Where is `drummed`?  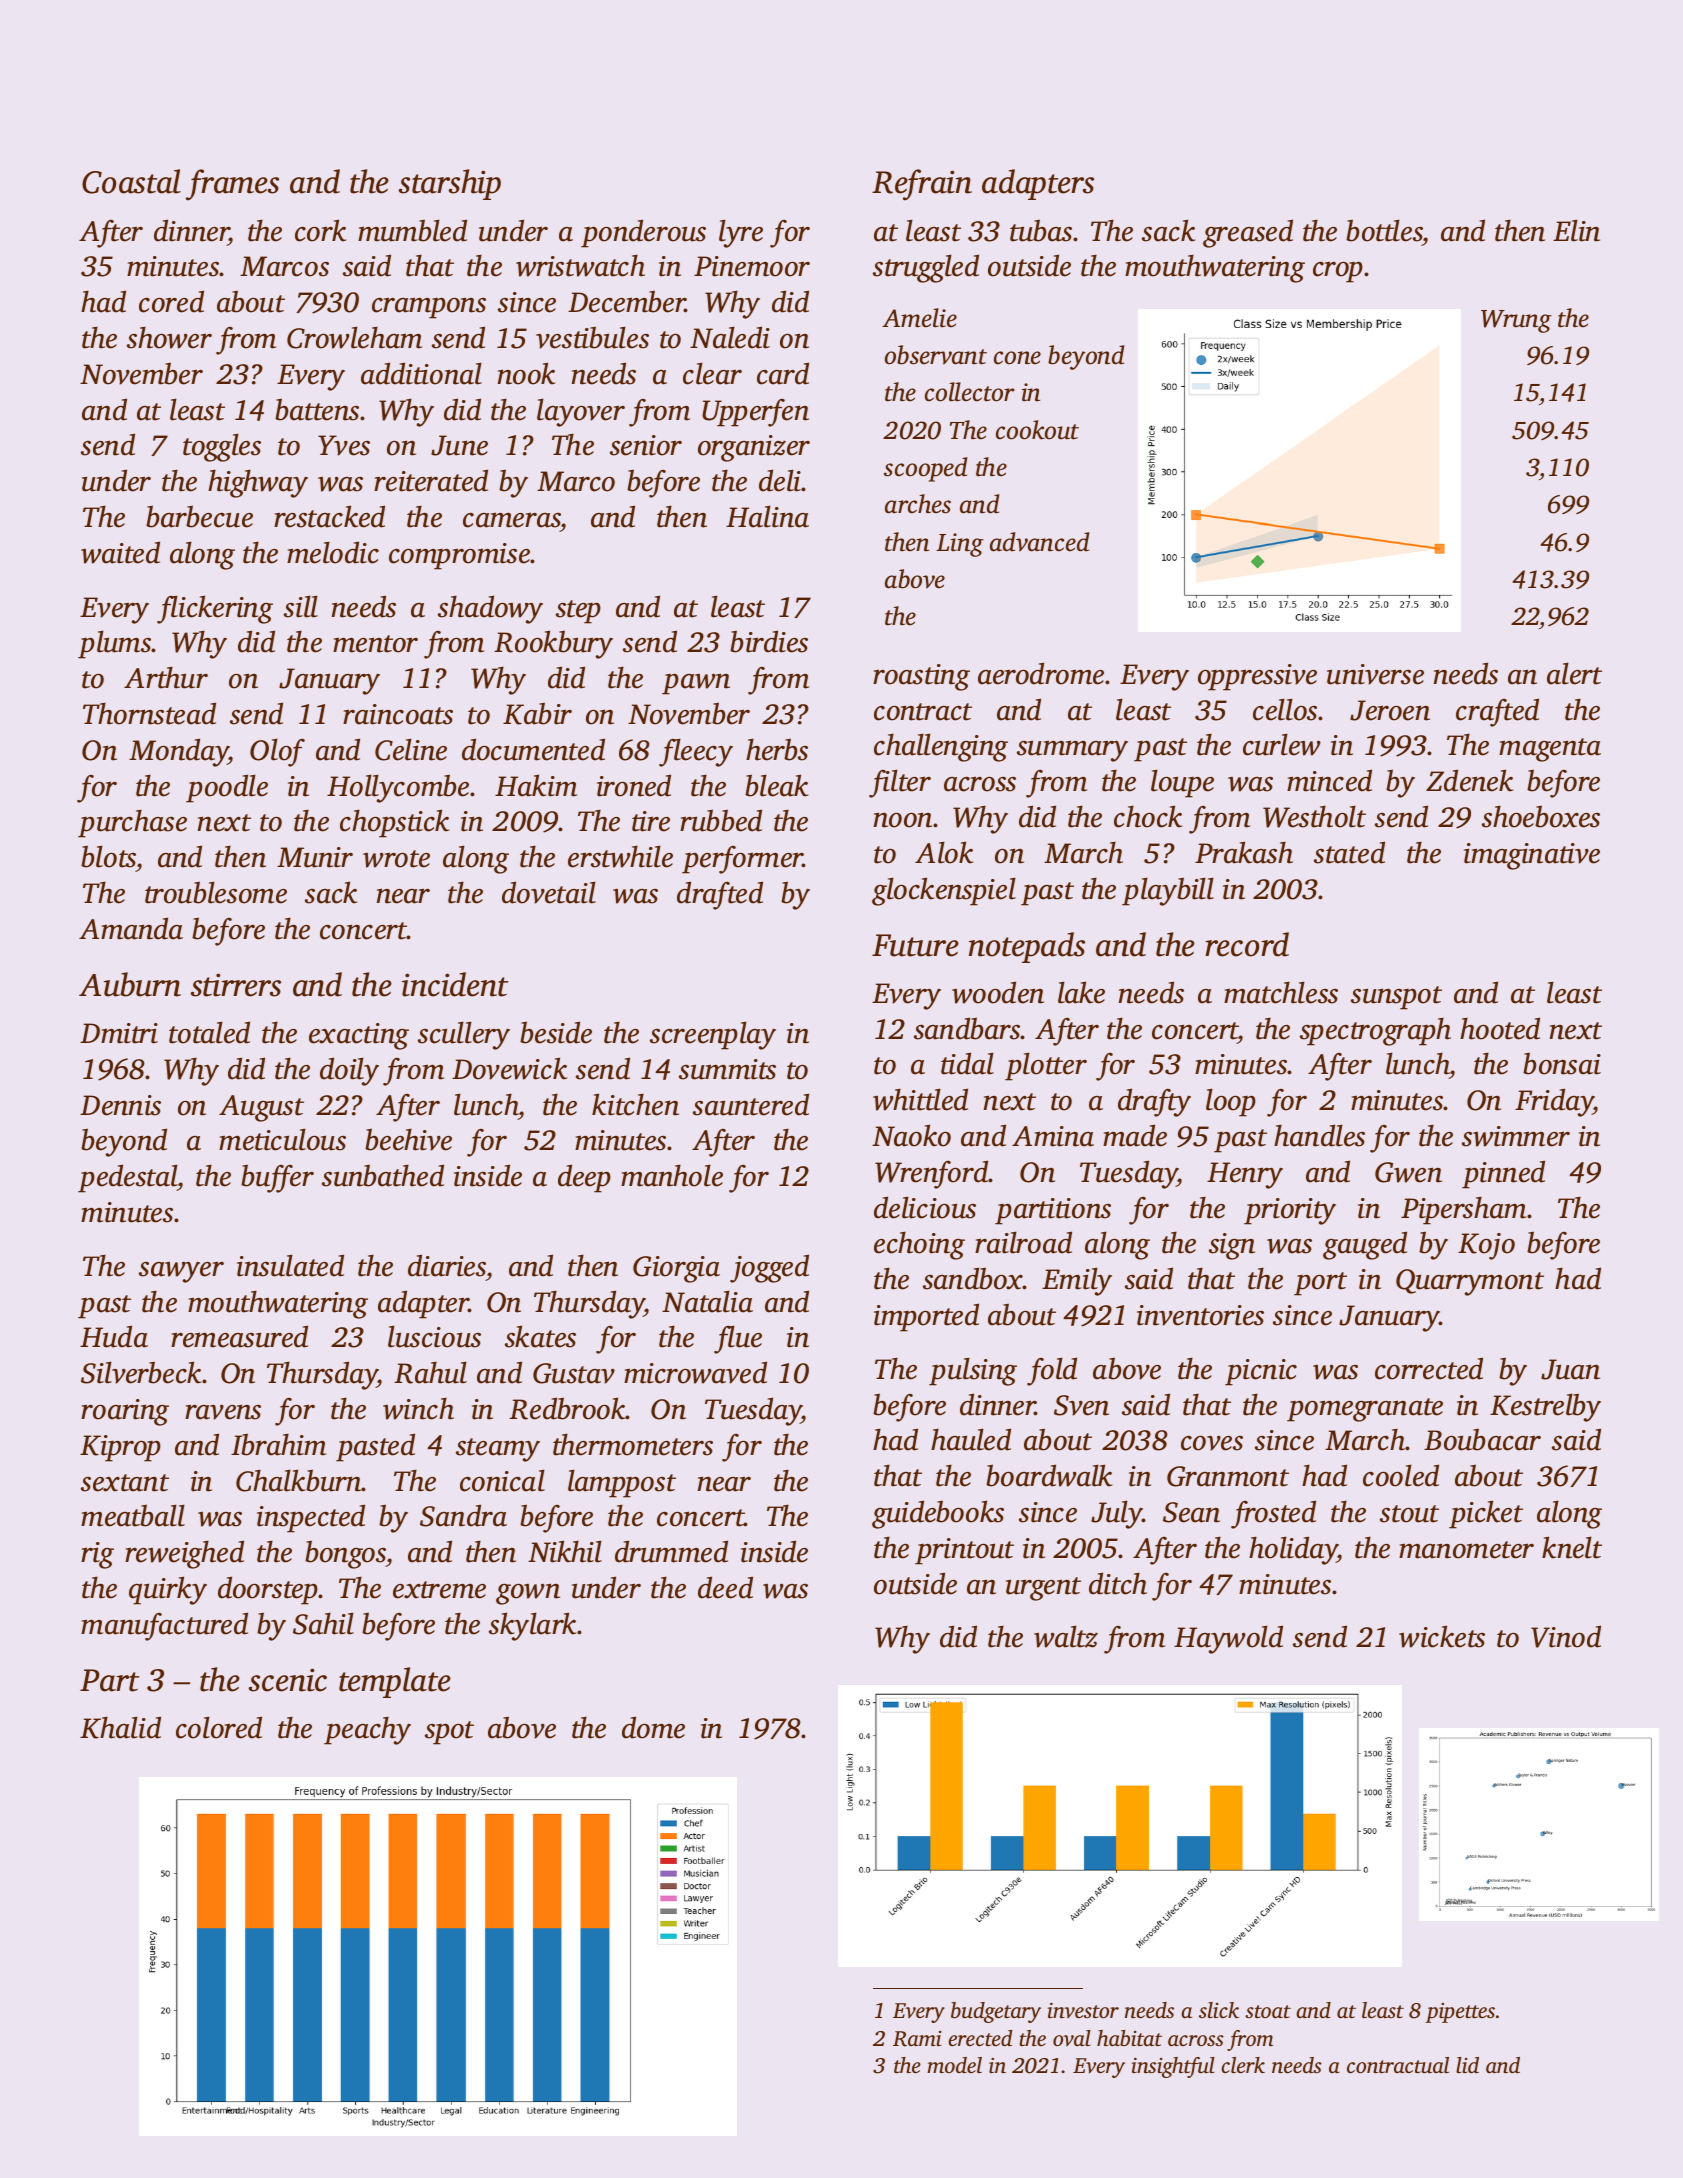 drummed is located at coordinates (671, 1551).
